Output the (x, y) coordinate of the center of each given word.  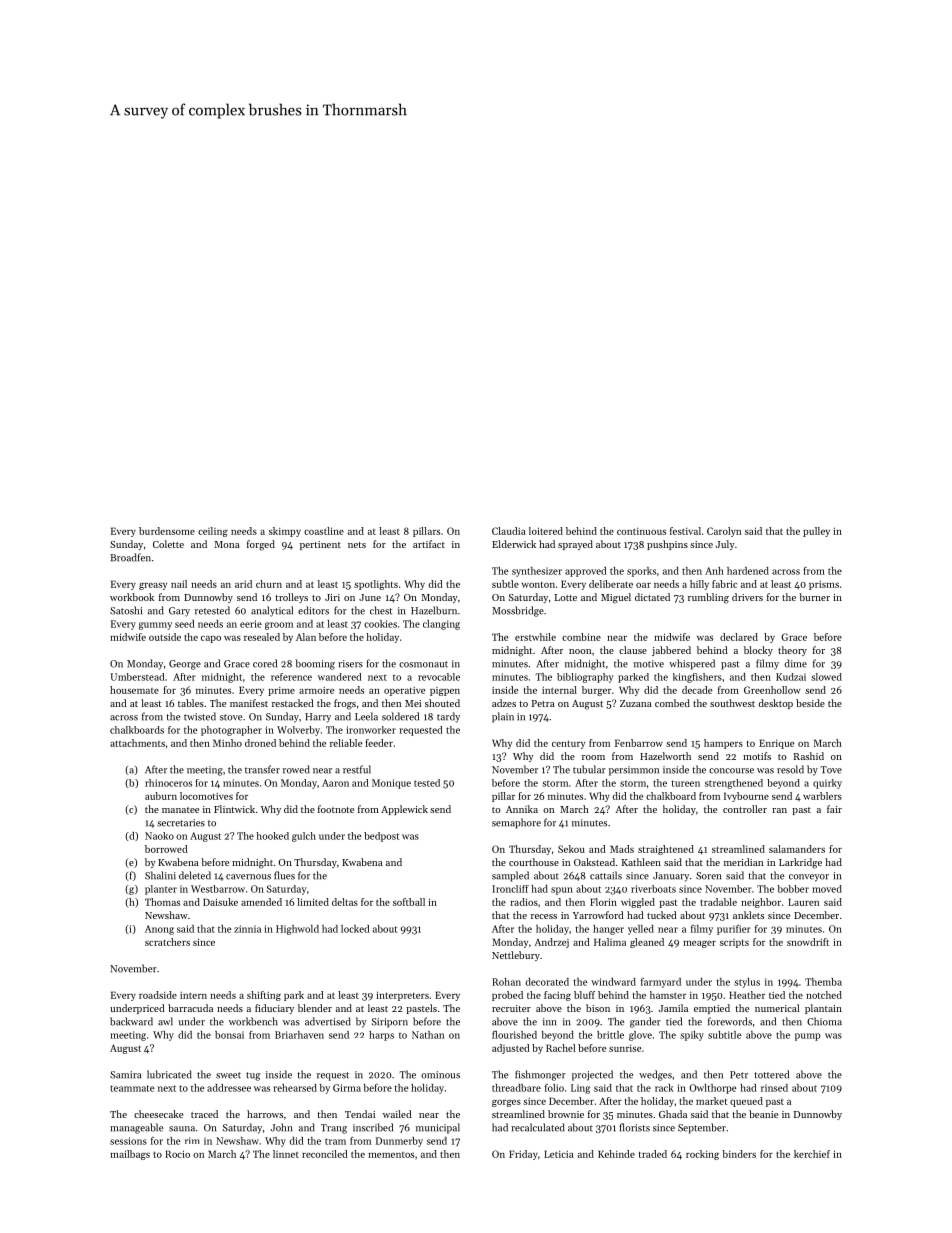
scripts (734, 943)
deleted (195, 875)
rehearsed (295, 1088)
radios (524, 902)
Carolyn (724, 532)
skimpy (285, 532)
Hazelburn (434, 610)
